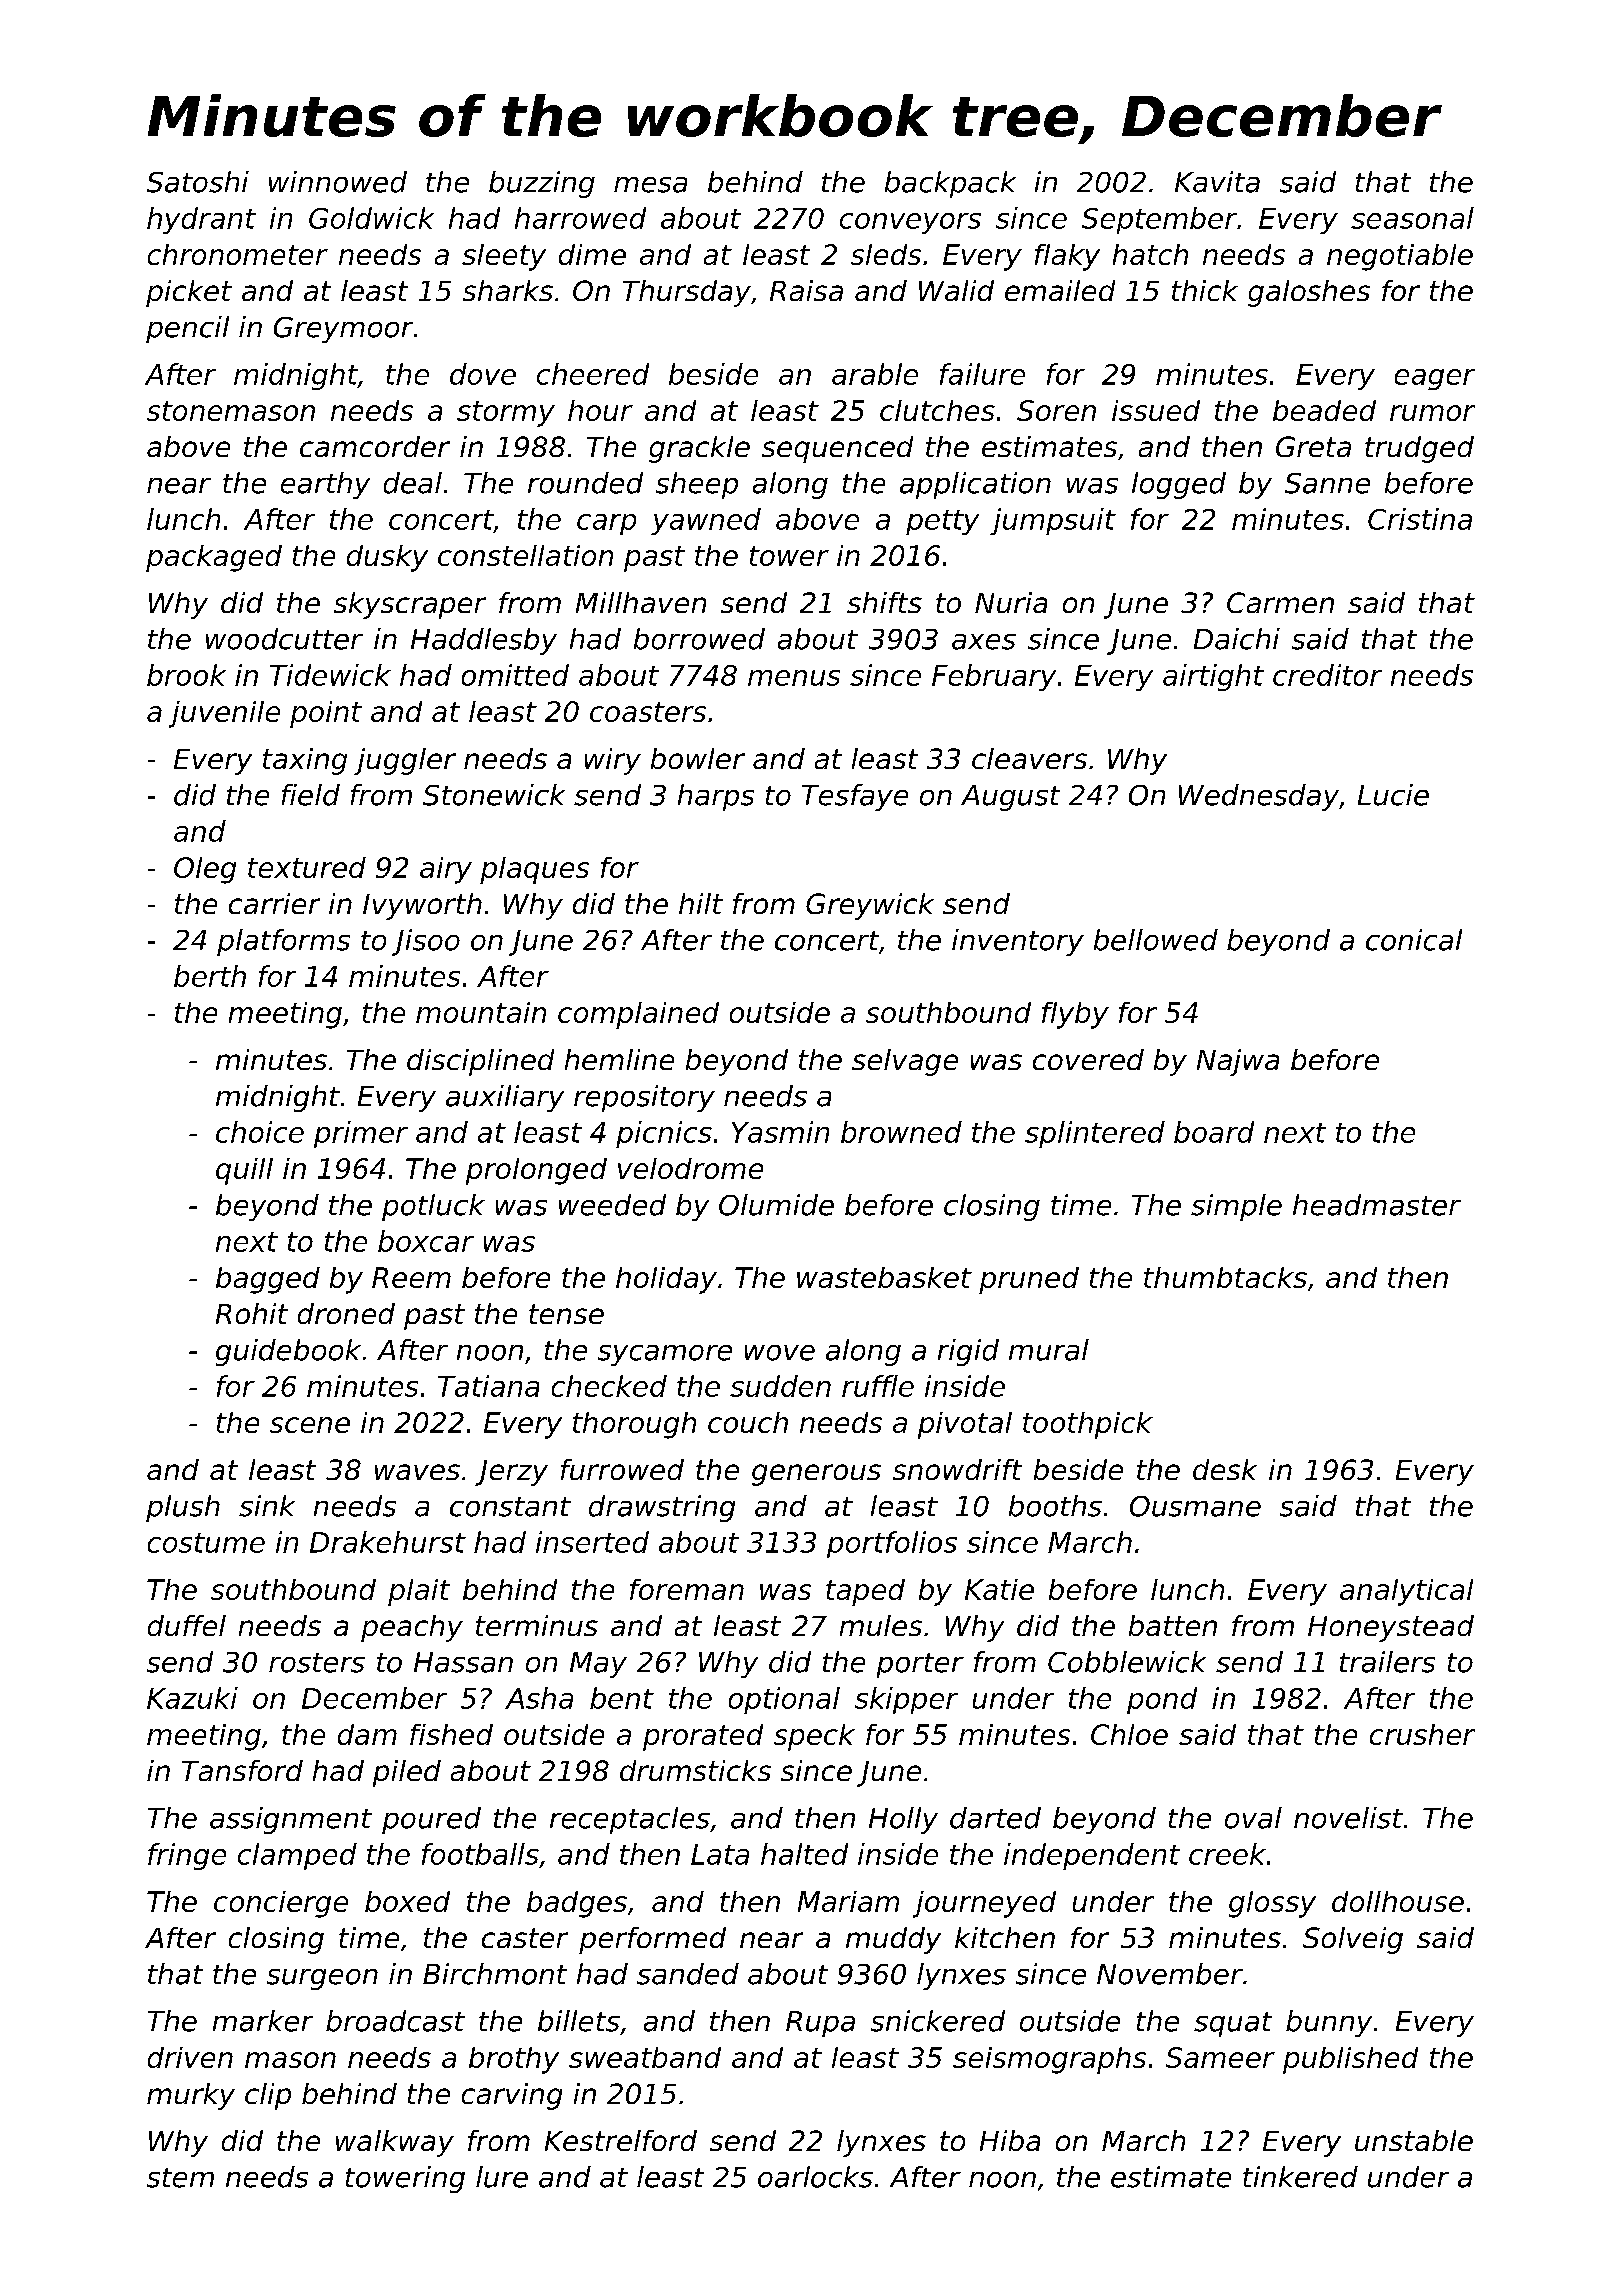 The height and width of the screenshot is (2292, 1620). I want to click on winnowed, so click(338, 182).
